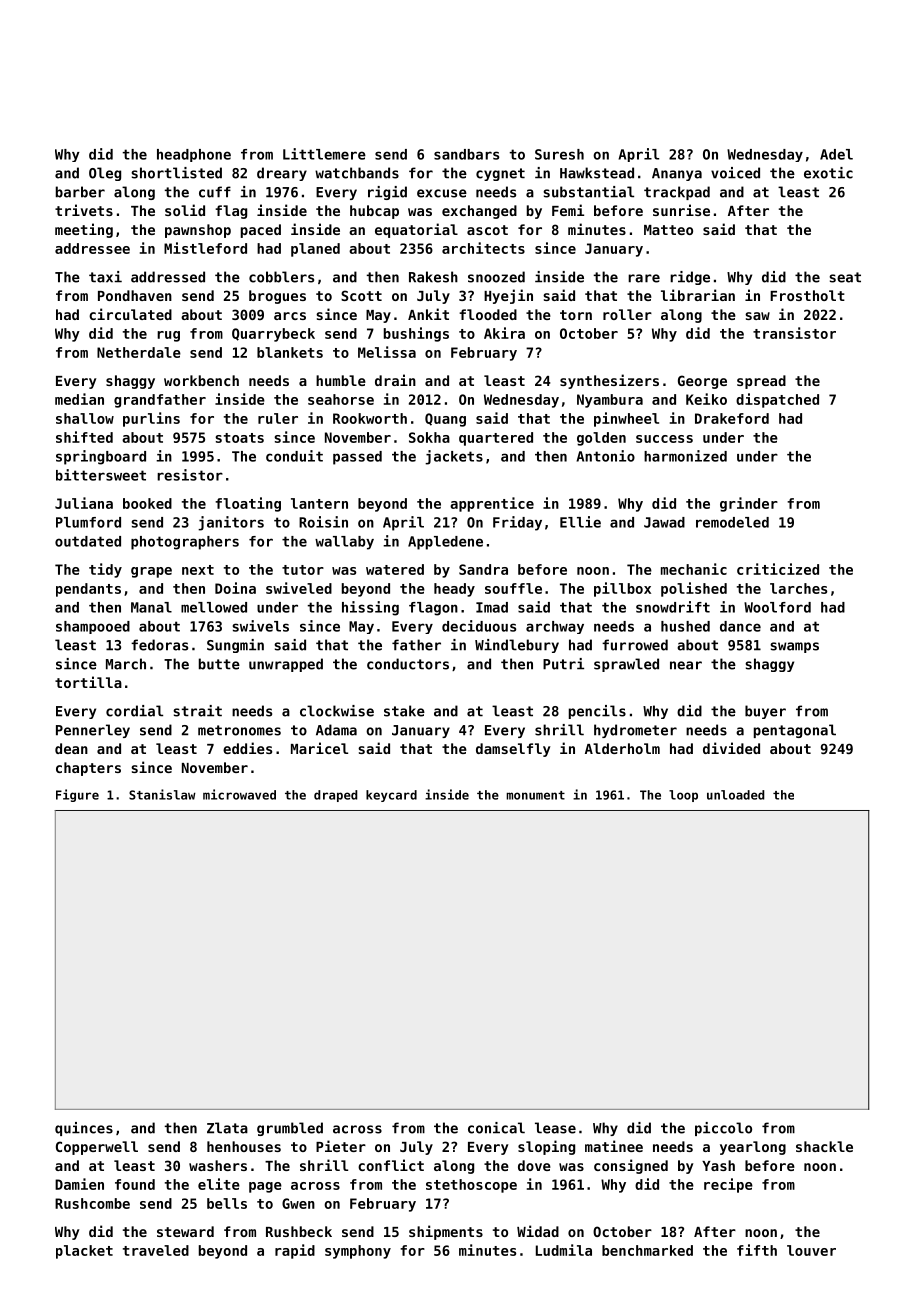 The image size is (924, 1308). Describe the element at coordinates (162, 794) in the image. I see `Stanislaw` at that location.
